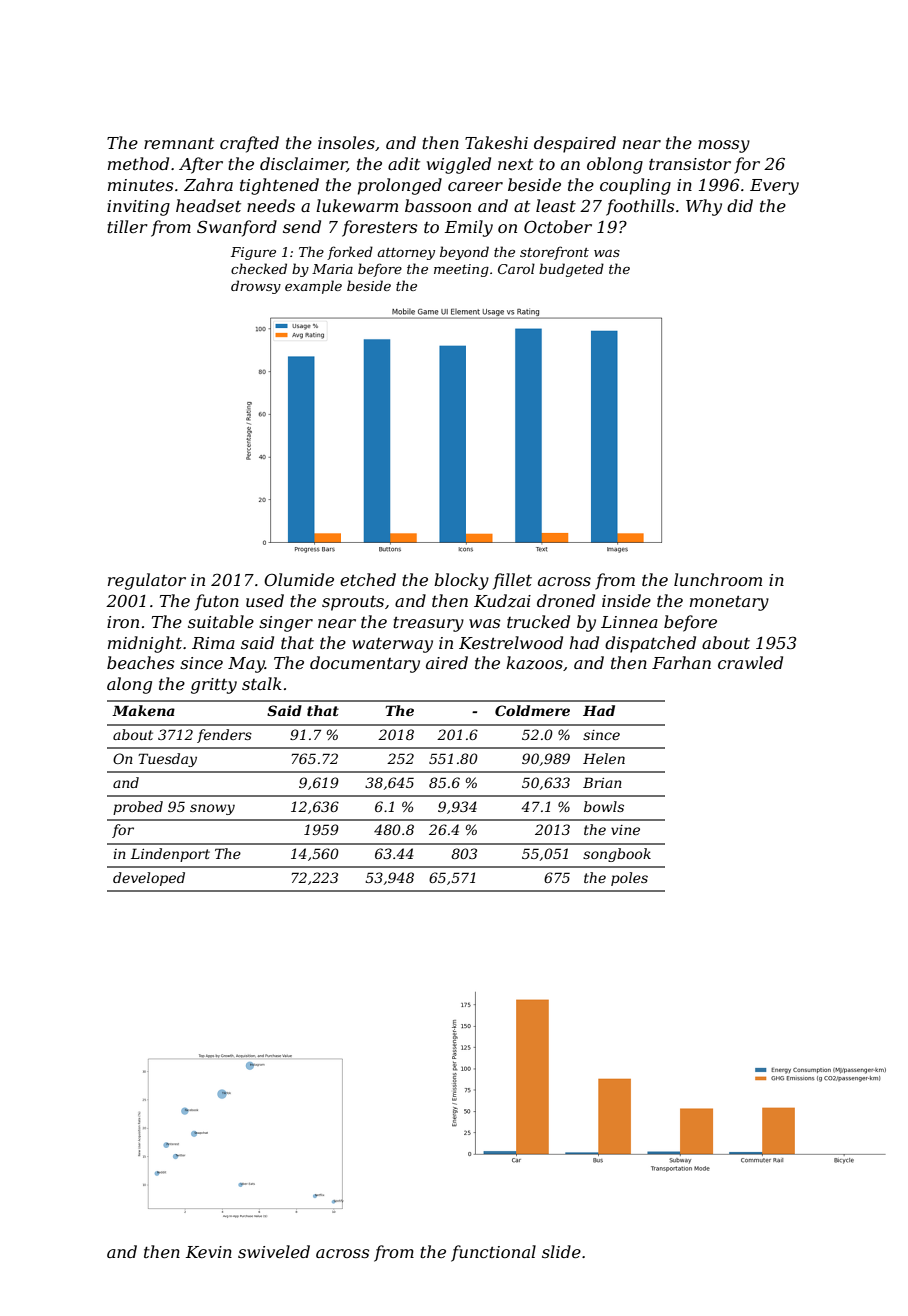  Describe the element at coordinates (145, 644) in the screenshot. I see `midnight` at that location.
